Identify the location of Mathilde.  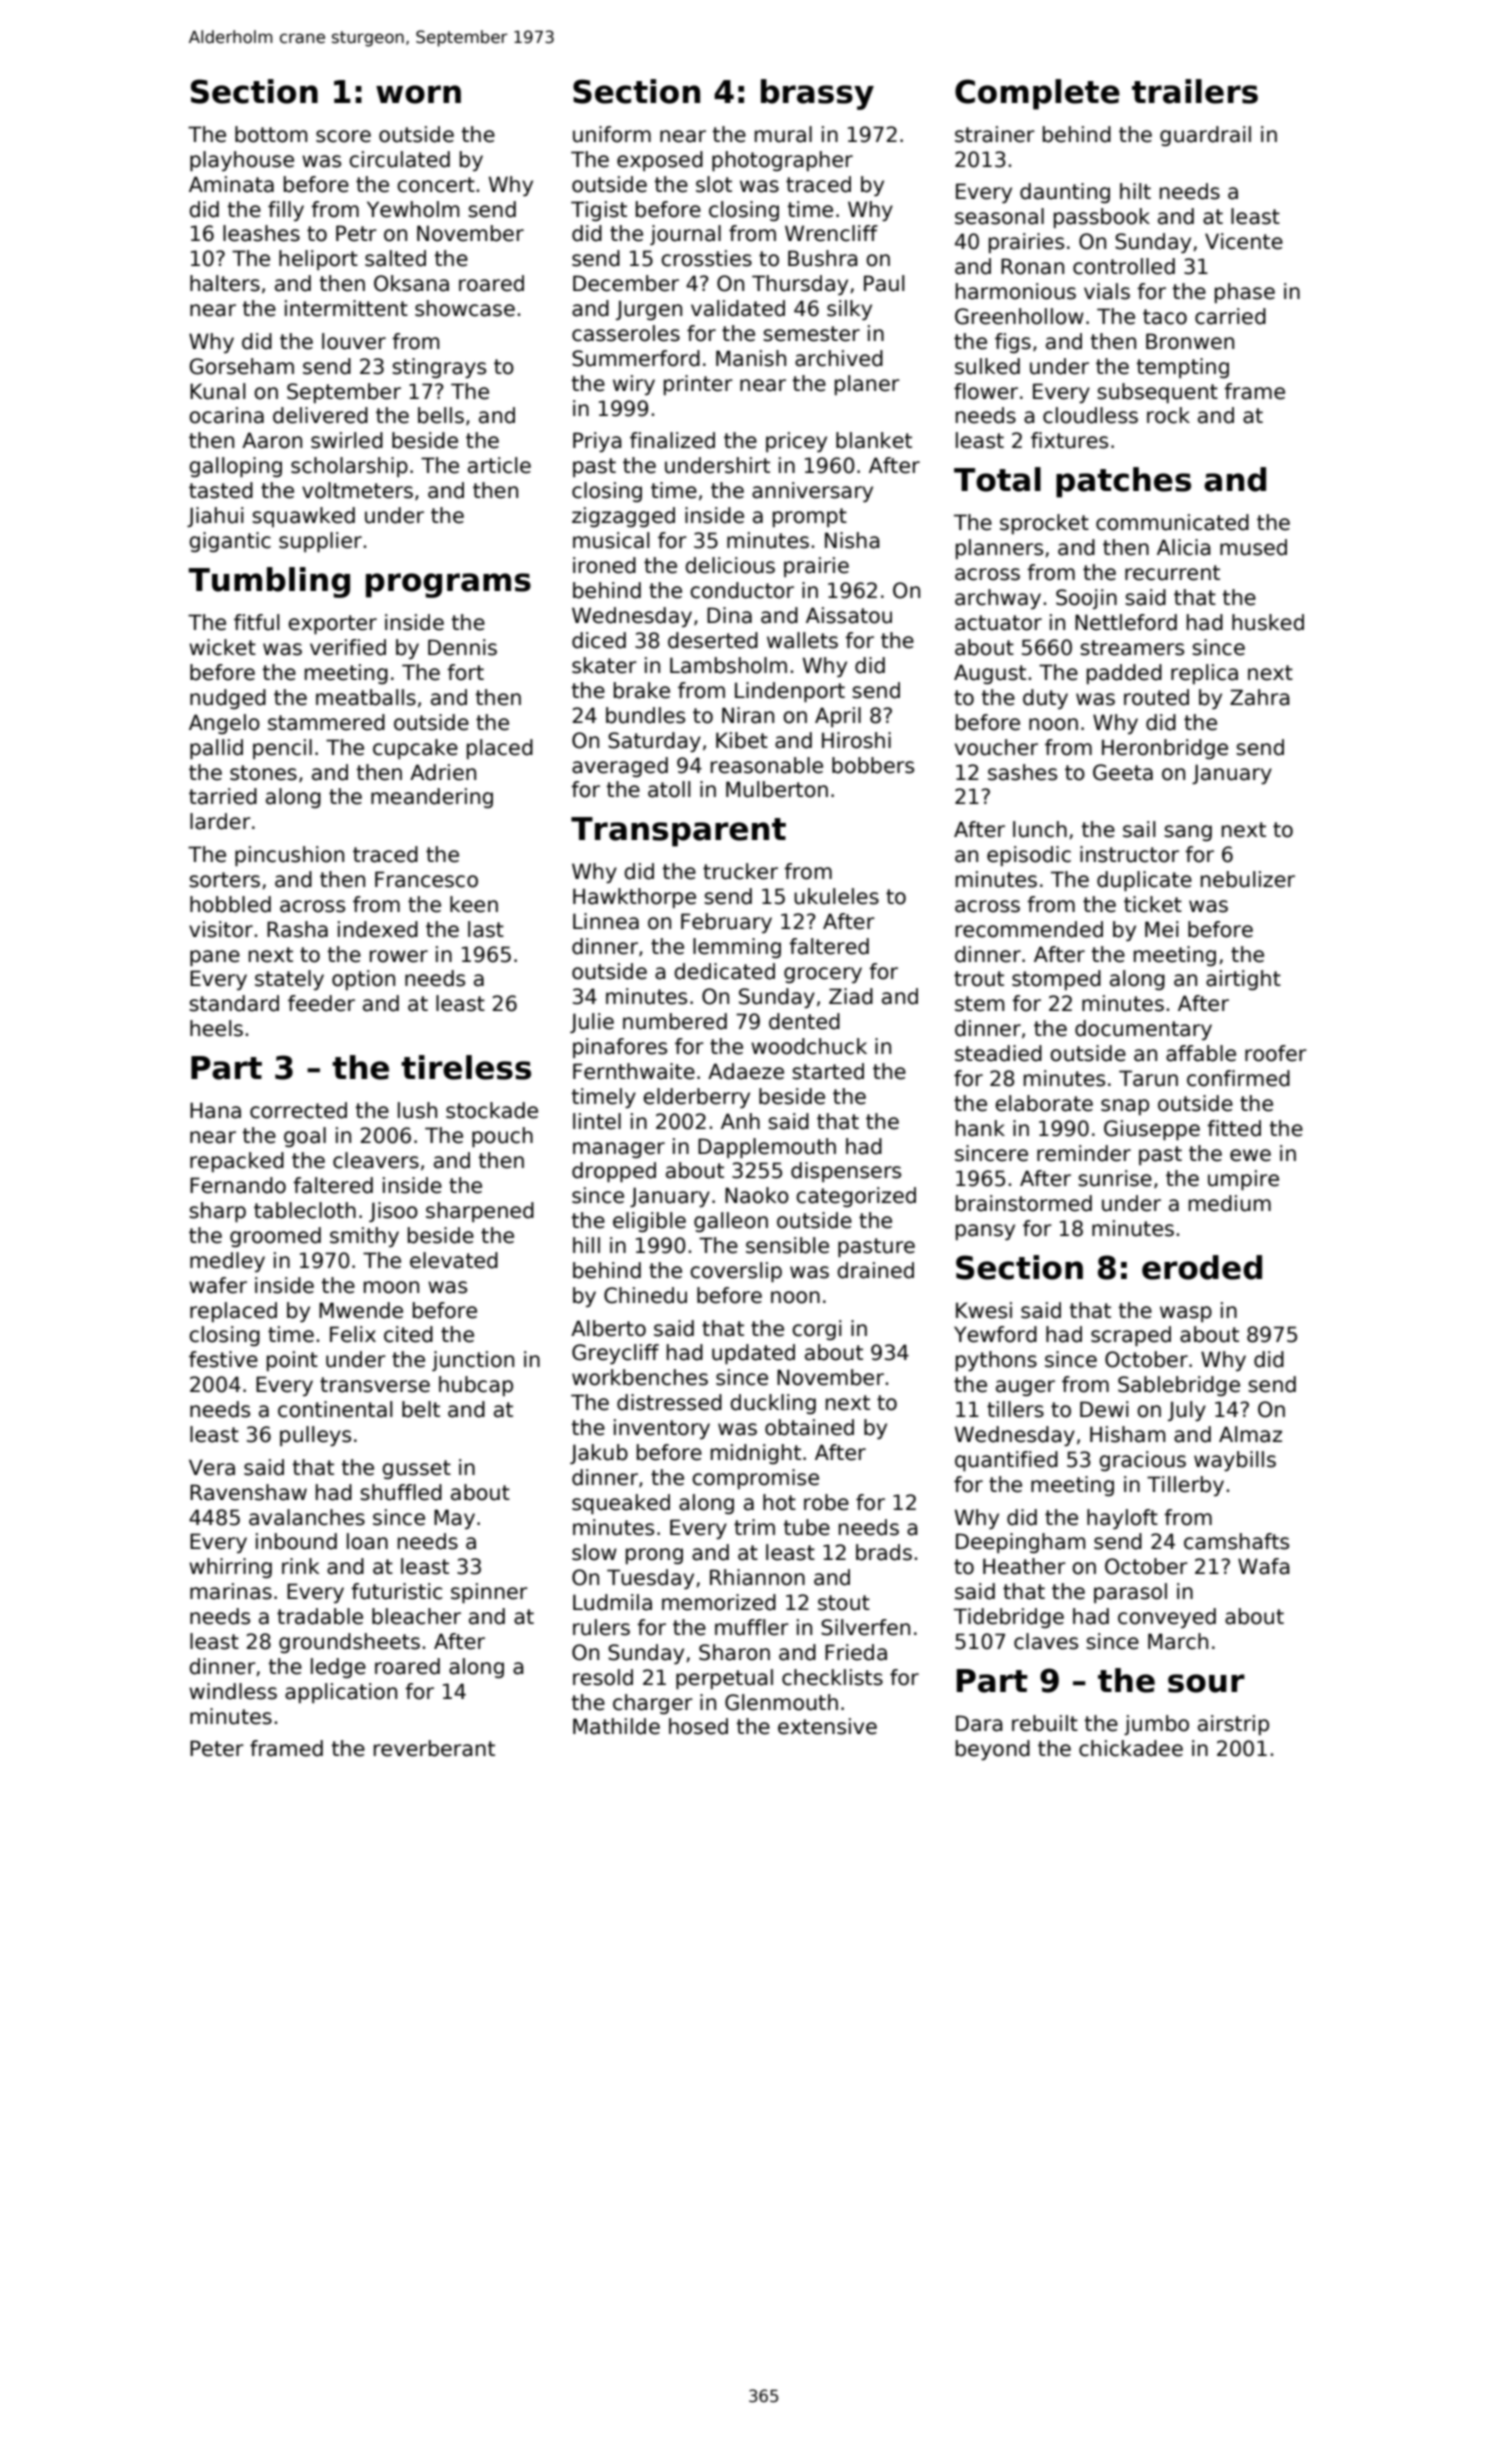
(616, 1726).
